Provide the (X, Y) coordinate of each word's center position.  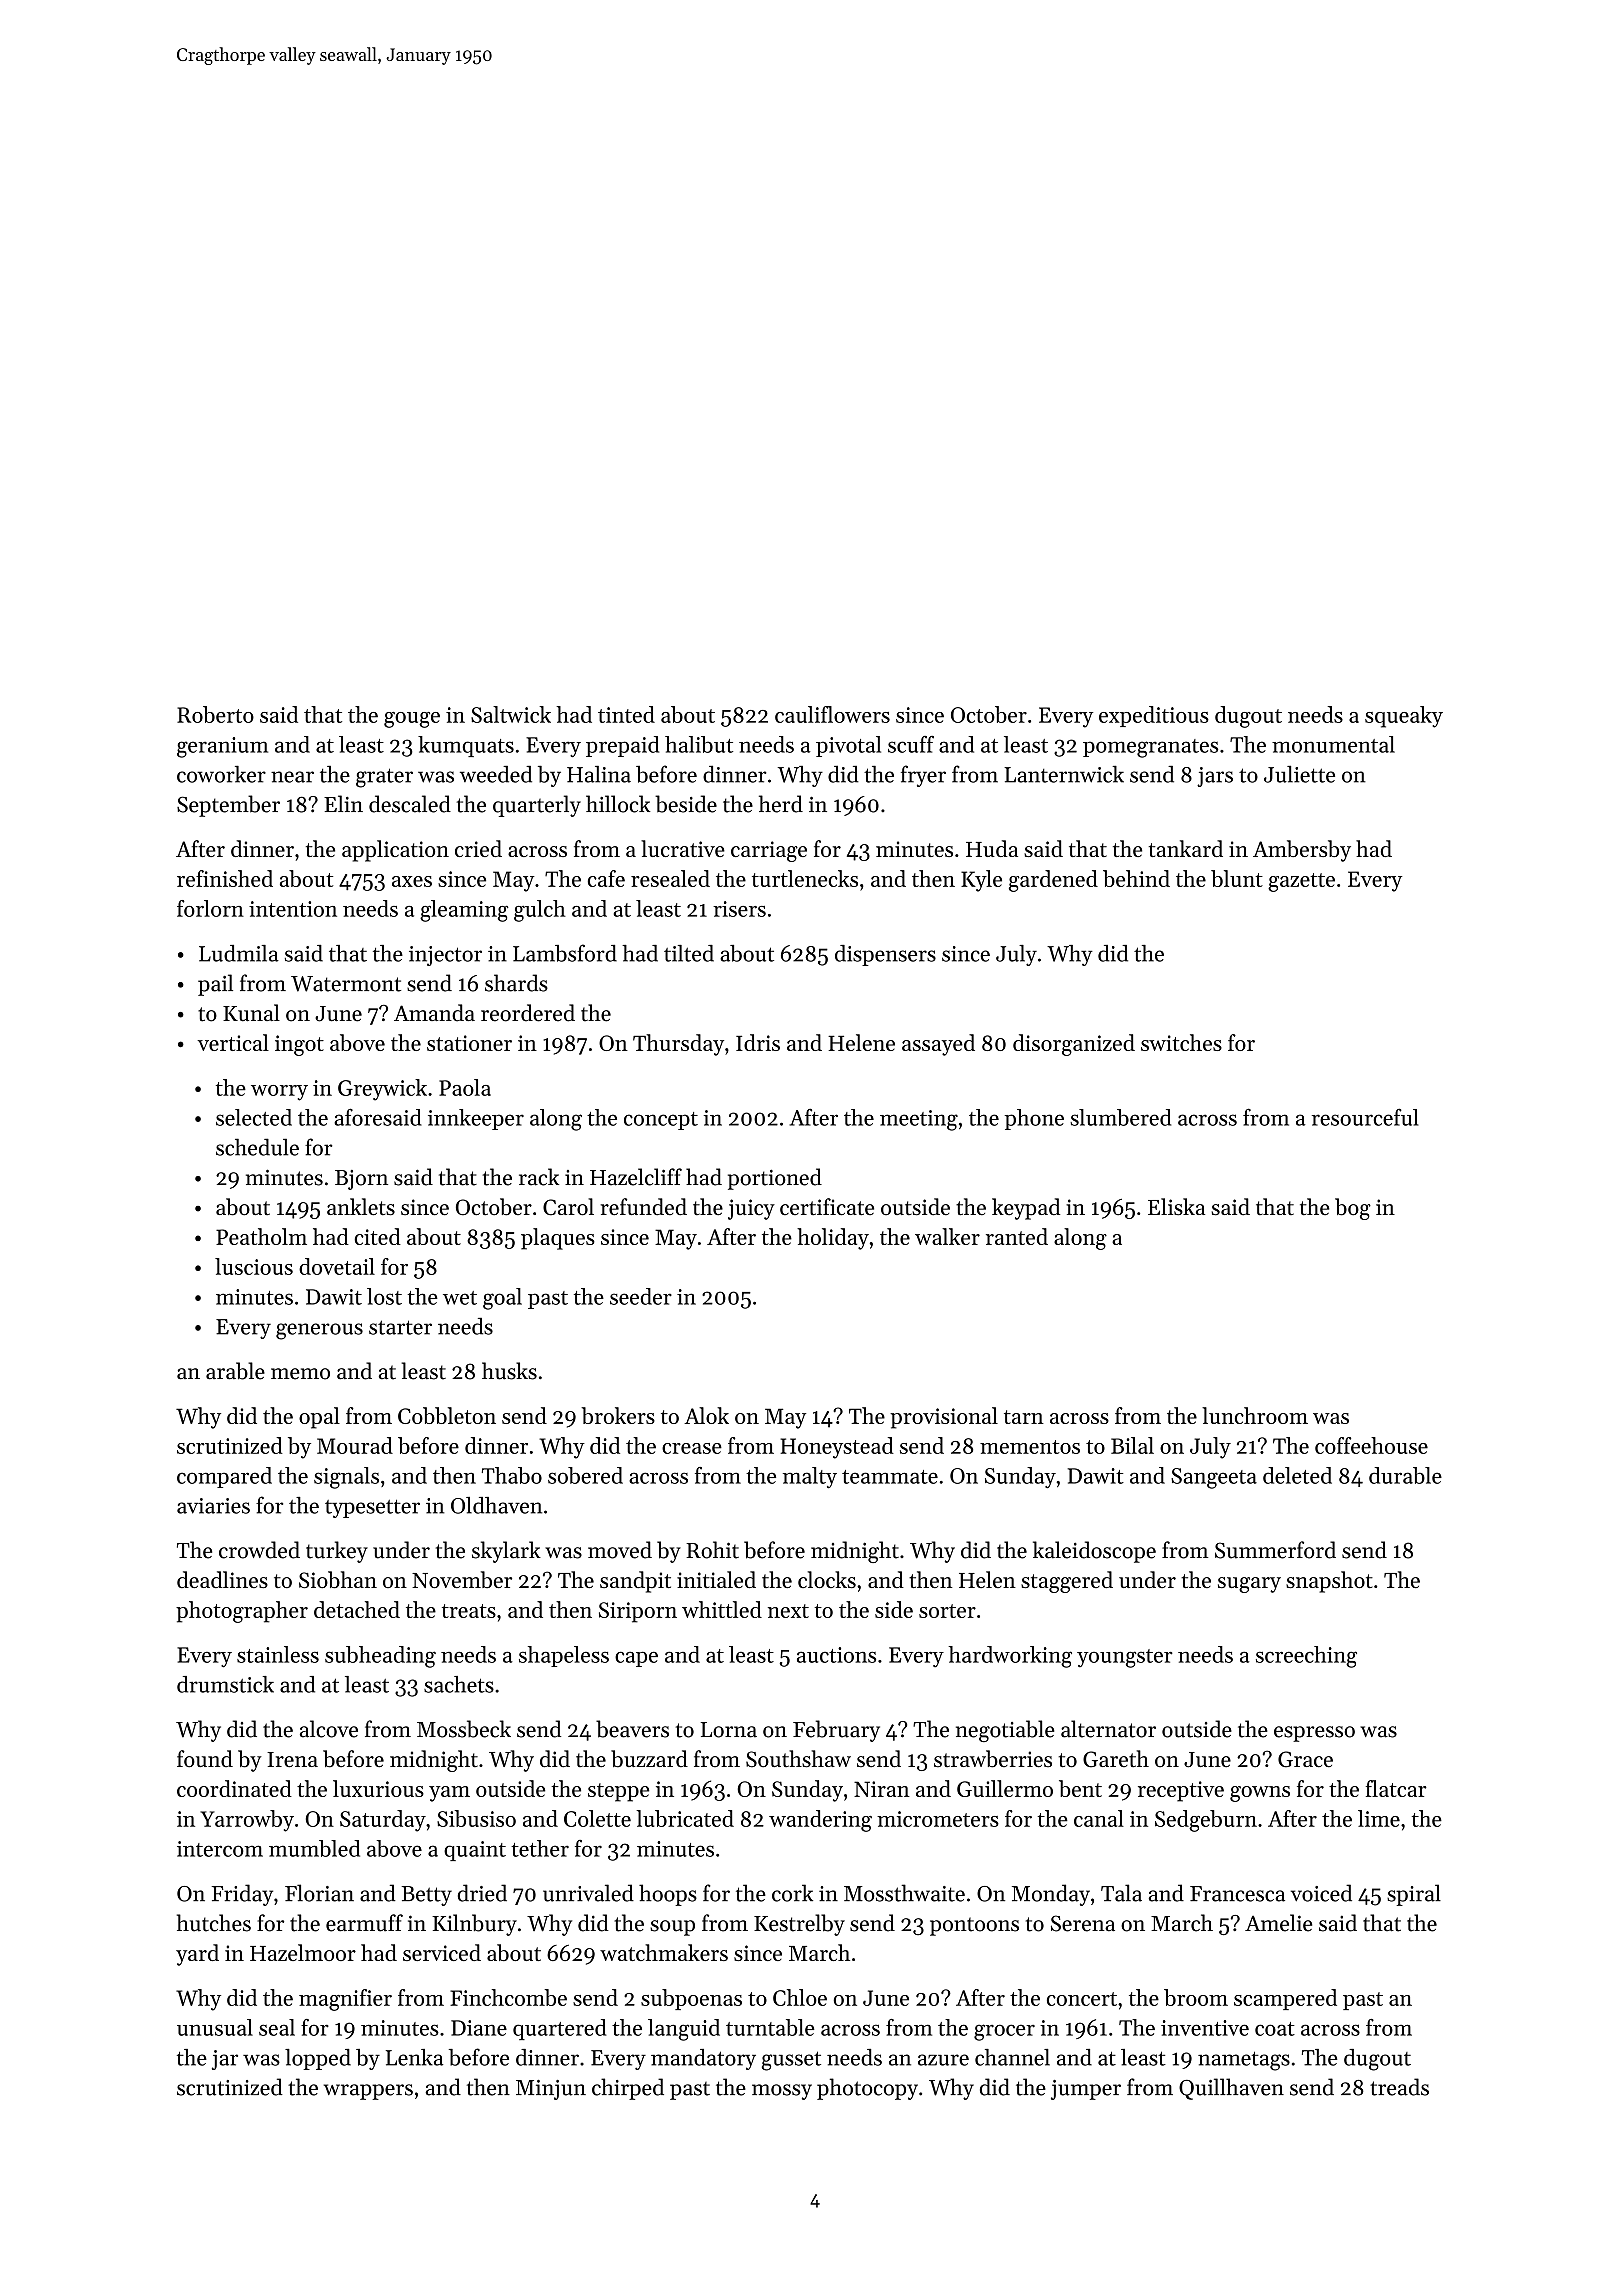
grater (384, 778)
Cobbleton (447, 1415)
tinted (626, 714)
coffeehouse (1371, 1445)
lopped (318, 2059)
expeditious (1154, 716)
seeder (641, 1296)
